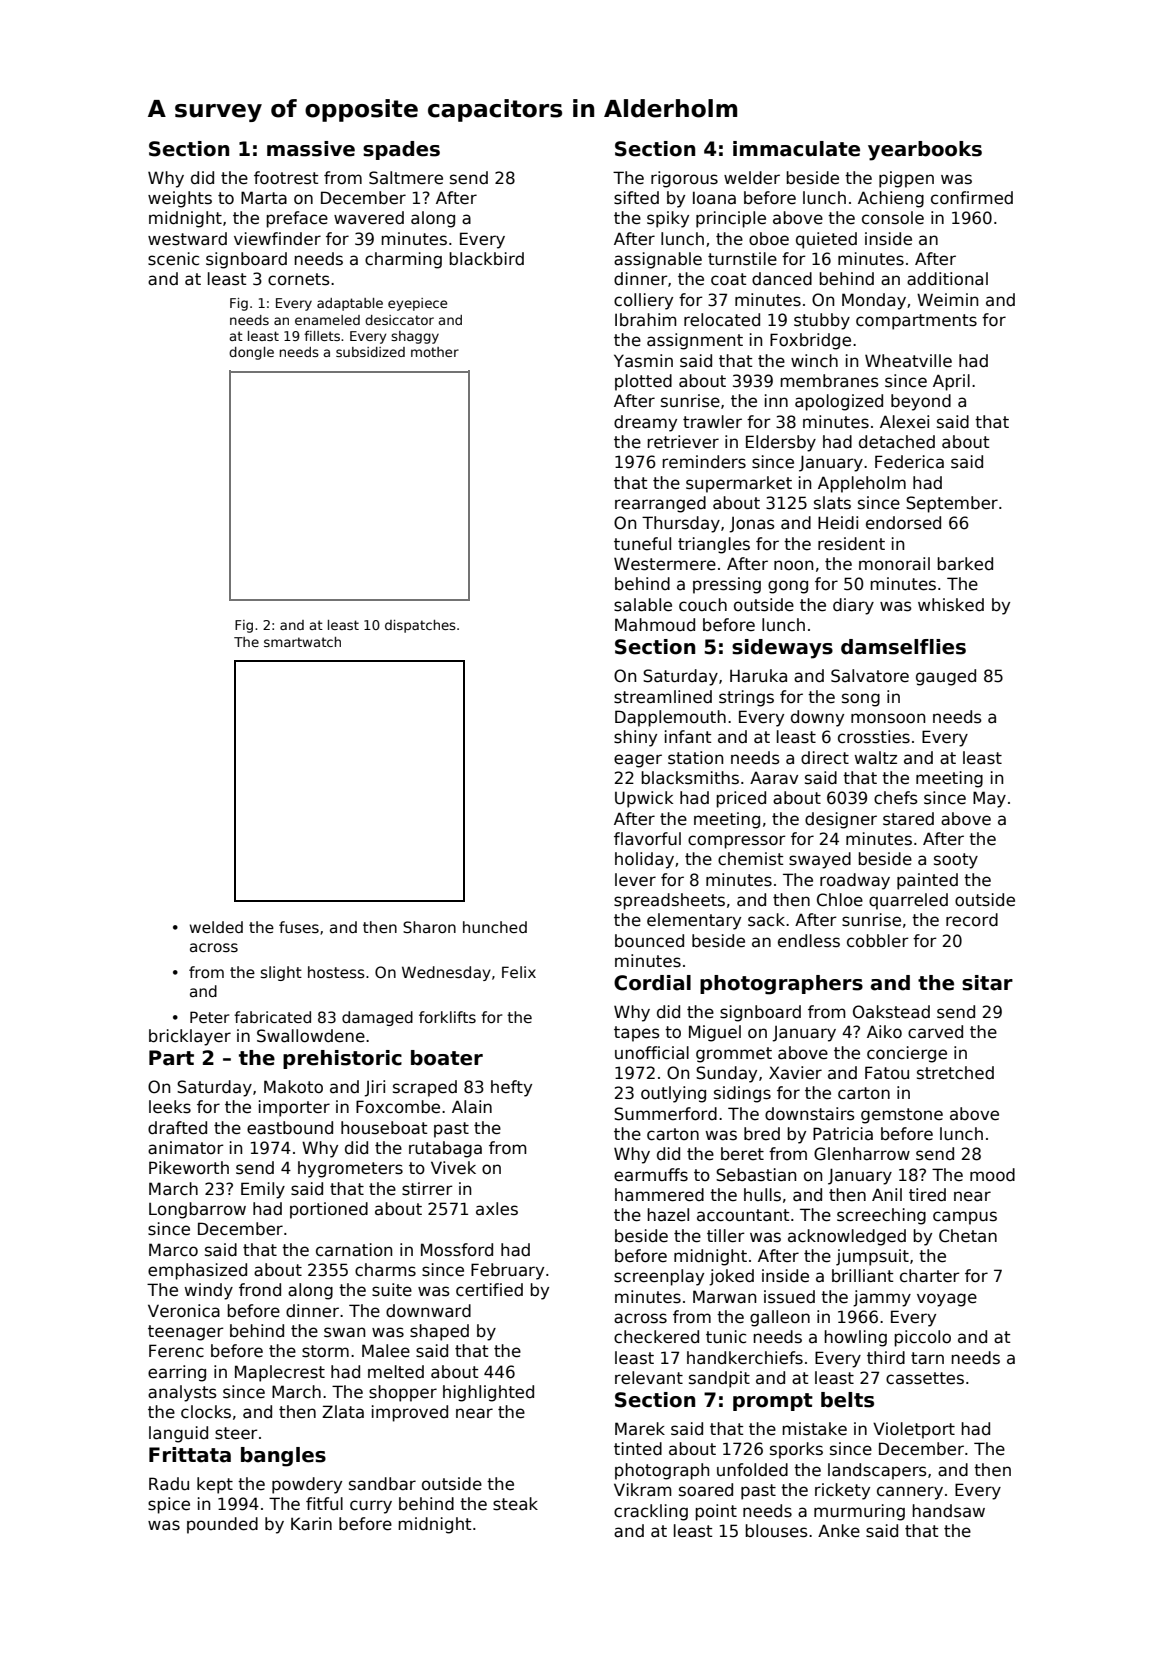  What do you see at coordinates (956, 861) in the screenshot?
I see `sooty` at bounding box center [956, 861].
